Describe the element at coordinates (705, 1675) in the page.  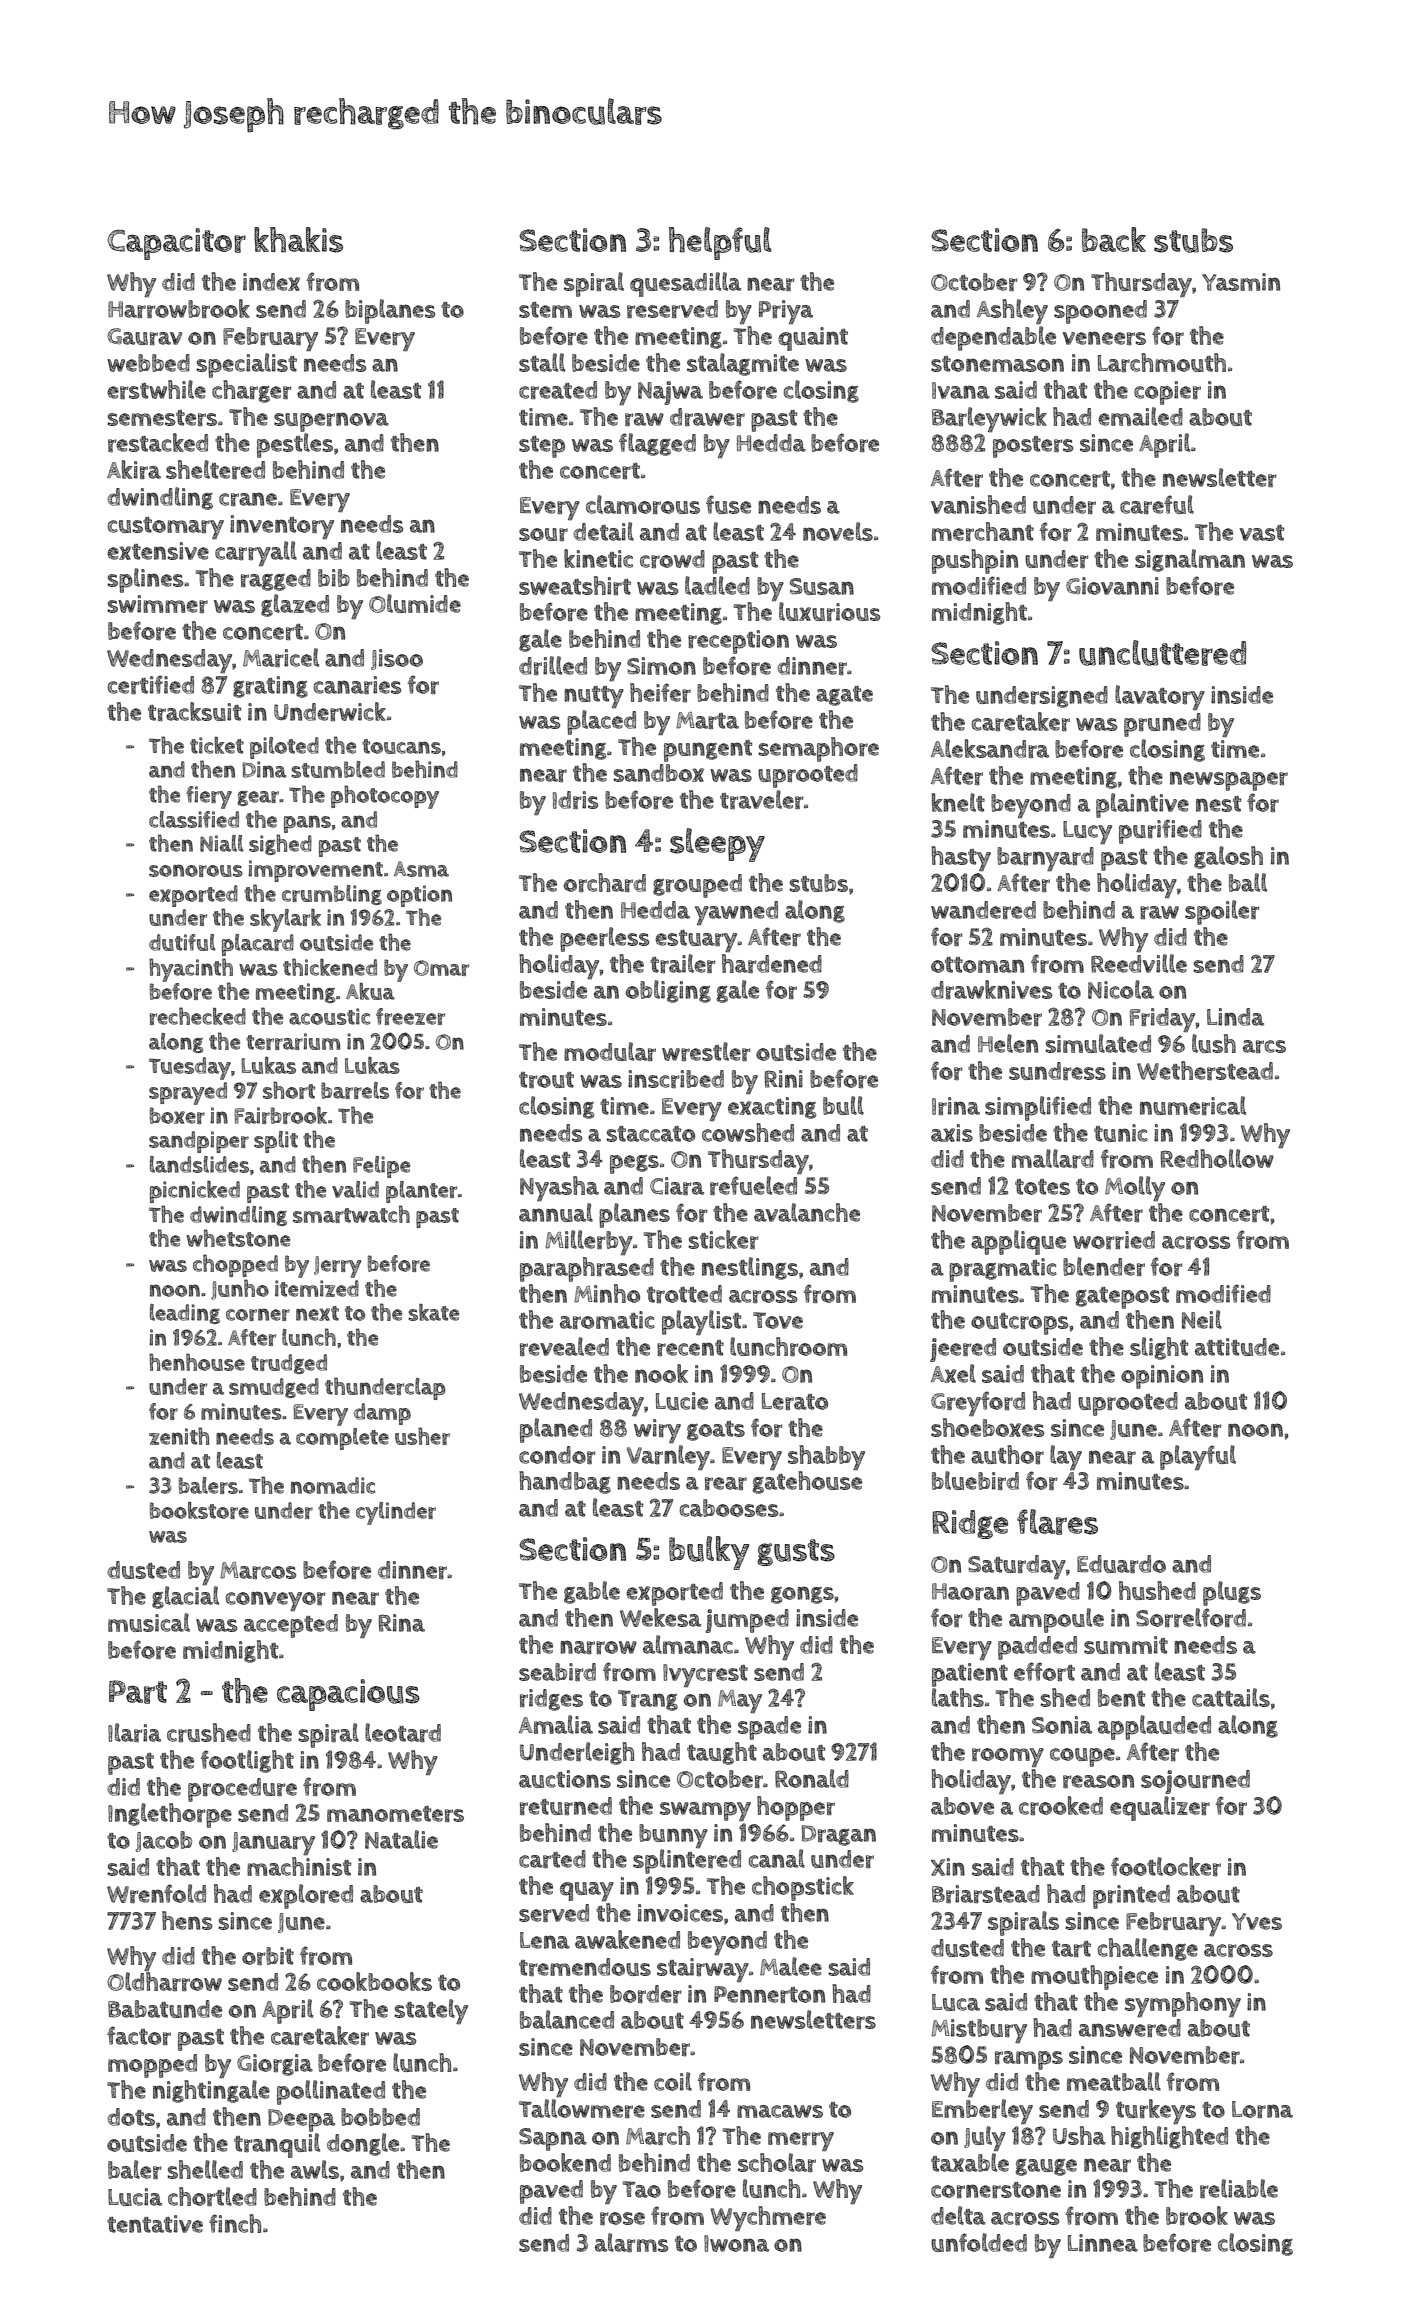
I see `Ivycrest` at that location.
